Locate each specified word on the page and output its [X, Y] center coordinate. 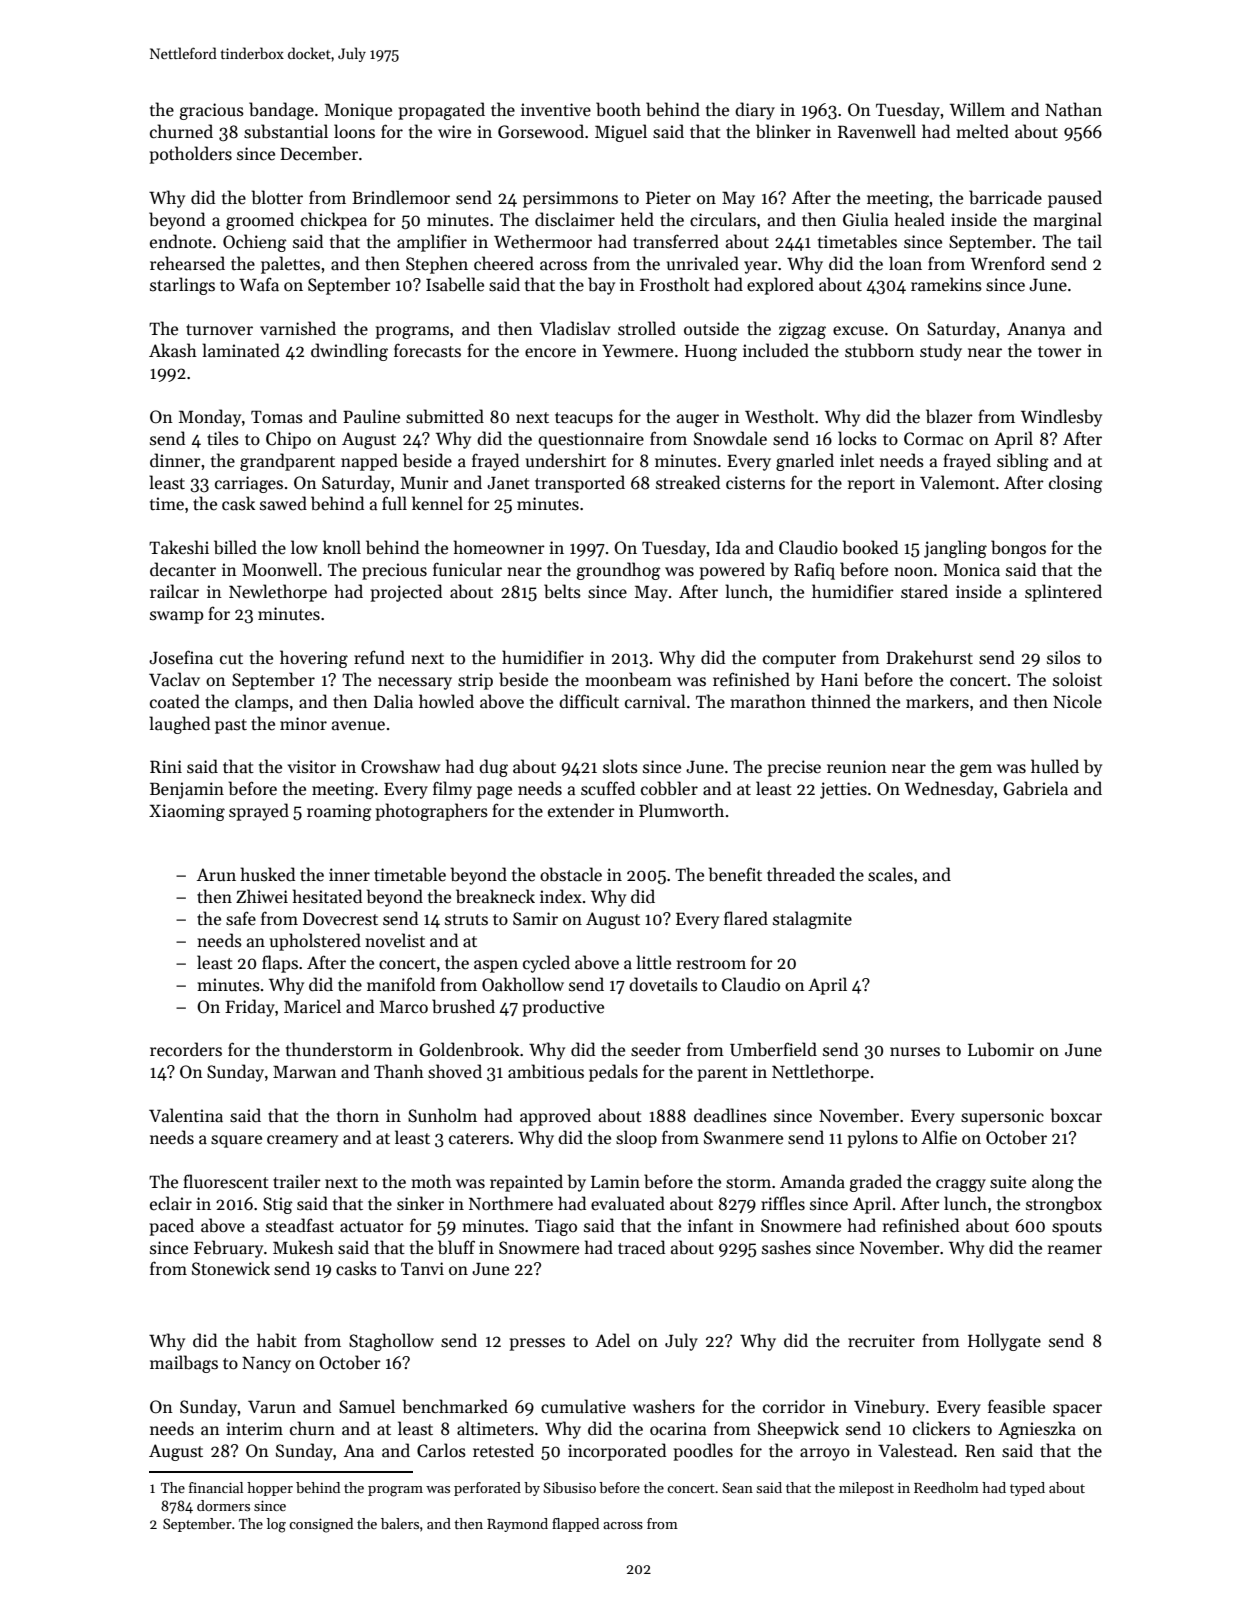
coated [175, 701]
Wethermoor [543, 241]
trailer [297, 1181]
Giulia [866, 219]
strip [475, 681]
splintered [1063, 593]
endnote [181, 241]
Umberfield [773, 1049]
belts [562, 591]
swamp [176, 617]
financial [216, 1487]
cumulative [583, 1406]
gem [976, 770]
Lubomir [1001, 1049]
